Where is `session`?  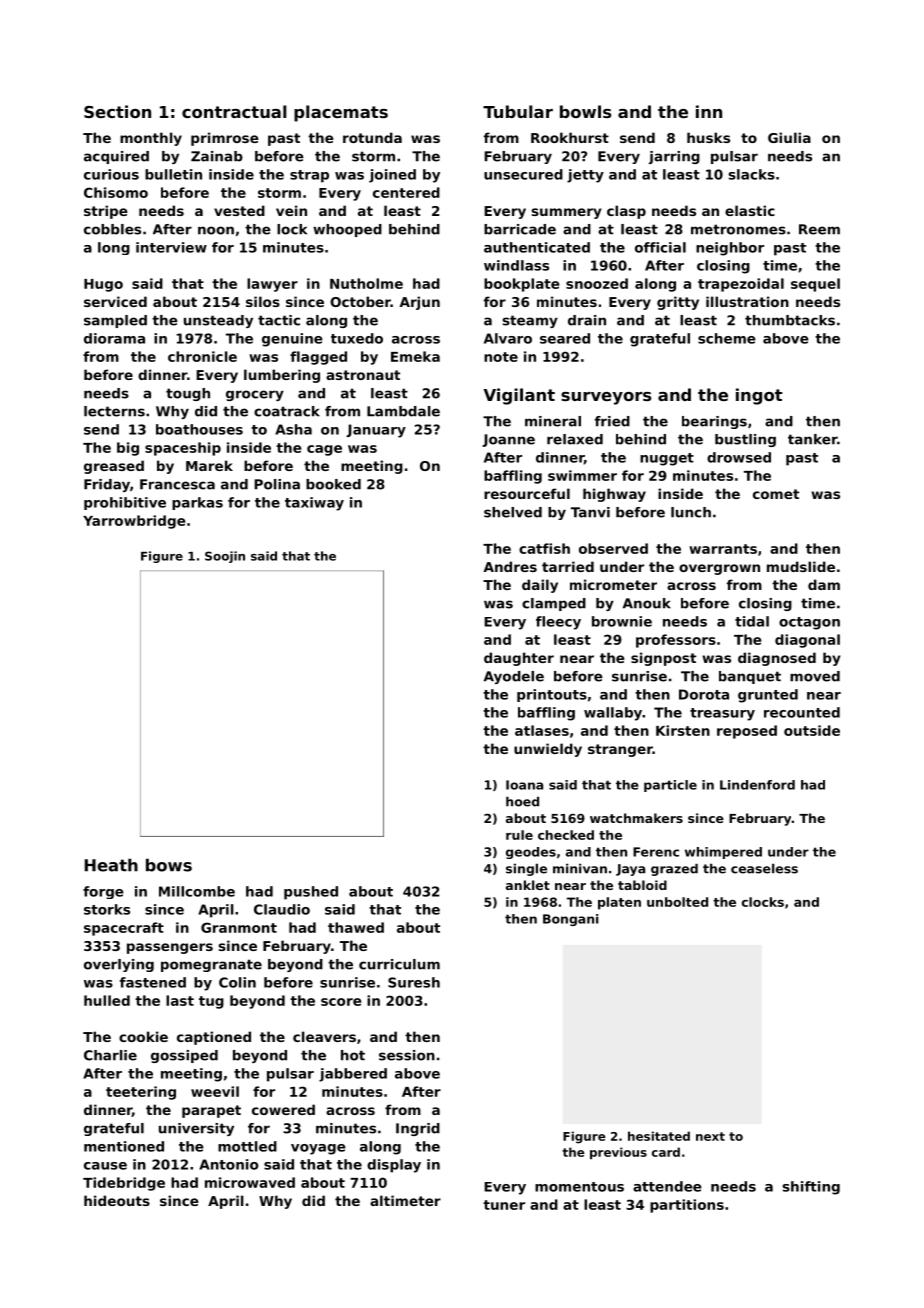 session is located at coordinates (407, 1055).
